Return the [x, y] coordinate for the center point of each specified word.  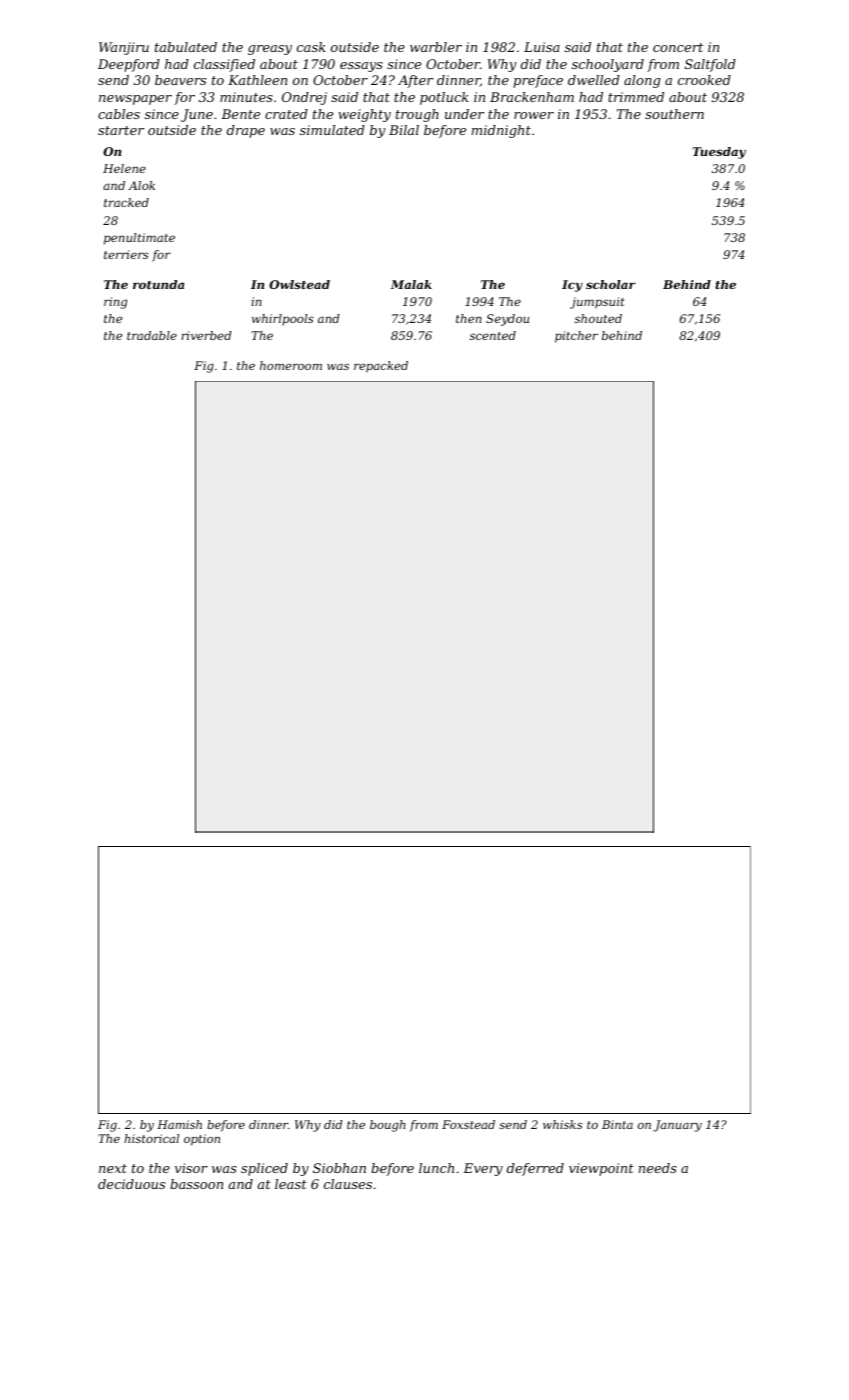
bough [388, 1126]
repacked [381, 367]
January [677, 1126]
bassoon [196, 1184]
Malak [411, 284]
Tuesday [719, 153]
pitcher [576, 337]
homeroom [291, 365]
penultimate [139, 239]
